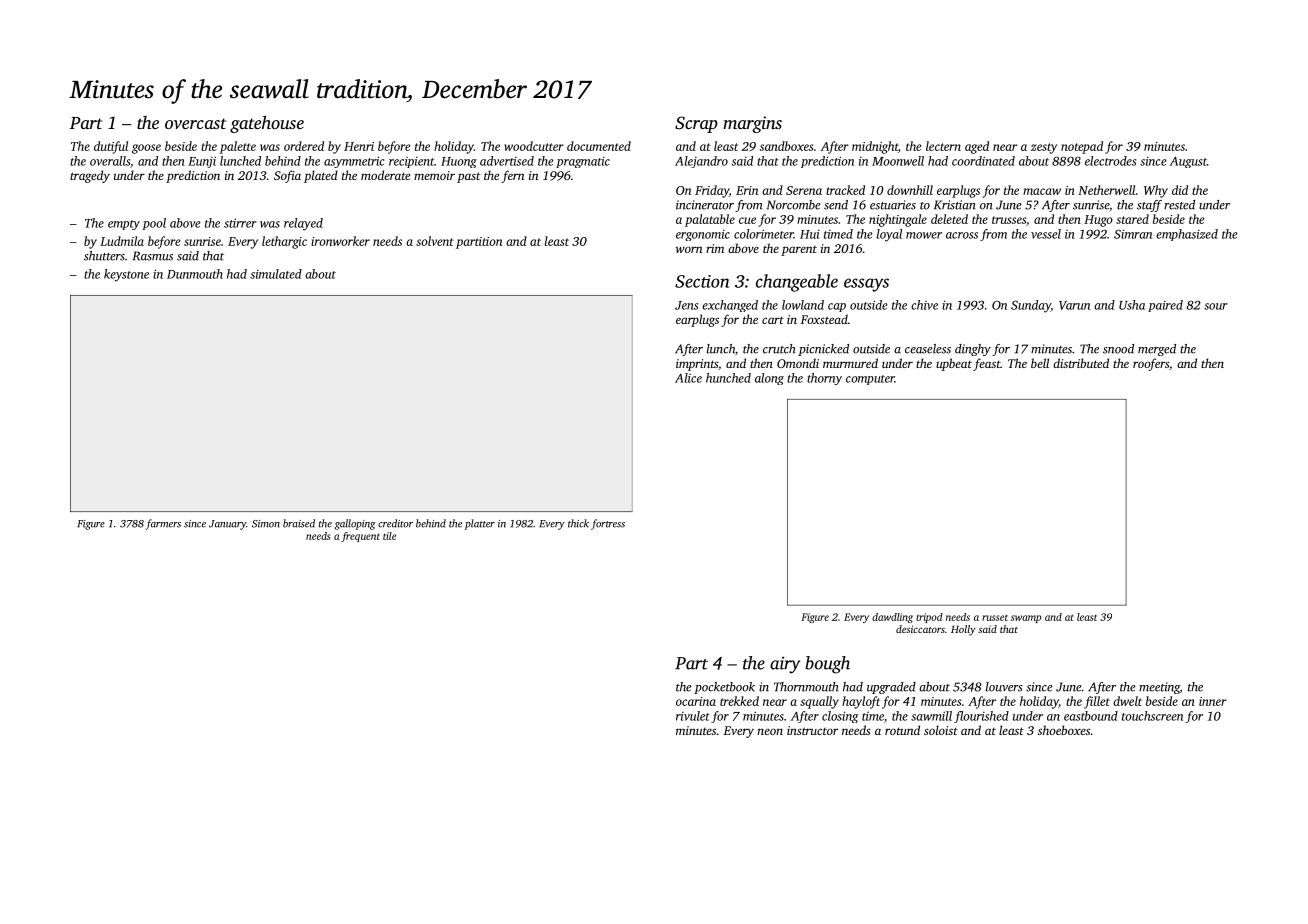 Image resolution: width=1308 pixels, height=924 pixels. I want to click on trekked, so click(739, 701).
